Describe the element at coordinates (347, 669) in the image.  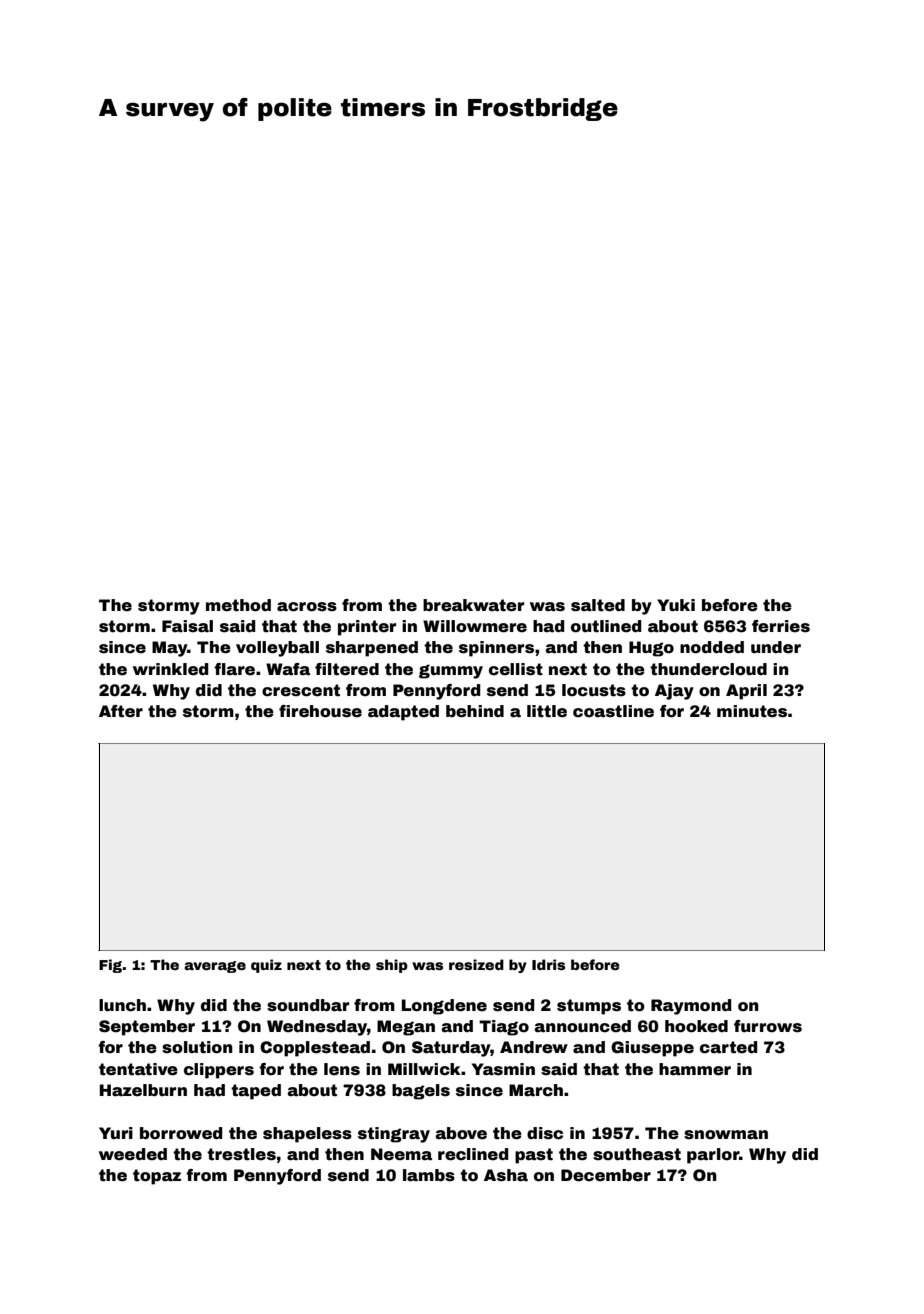
I see `filtered` at that location.
